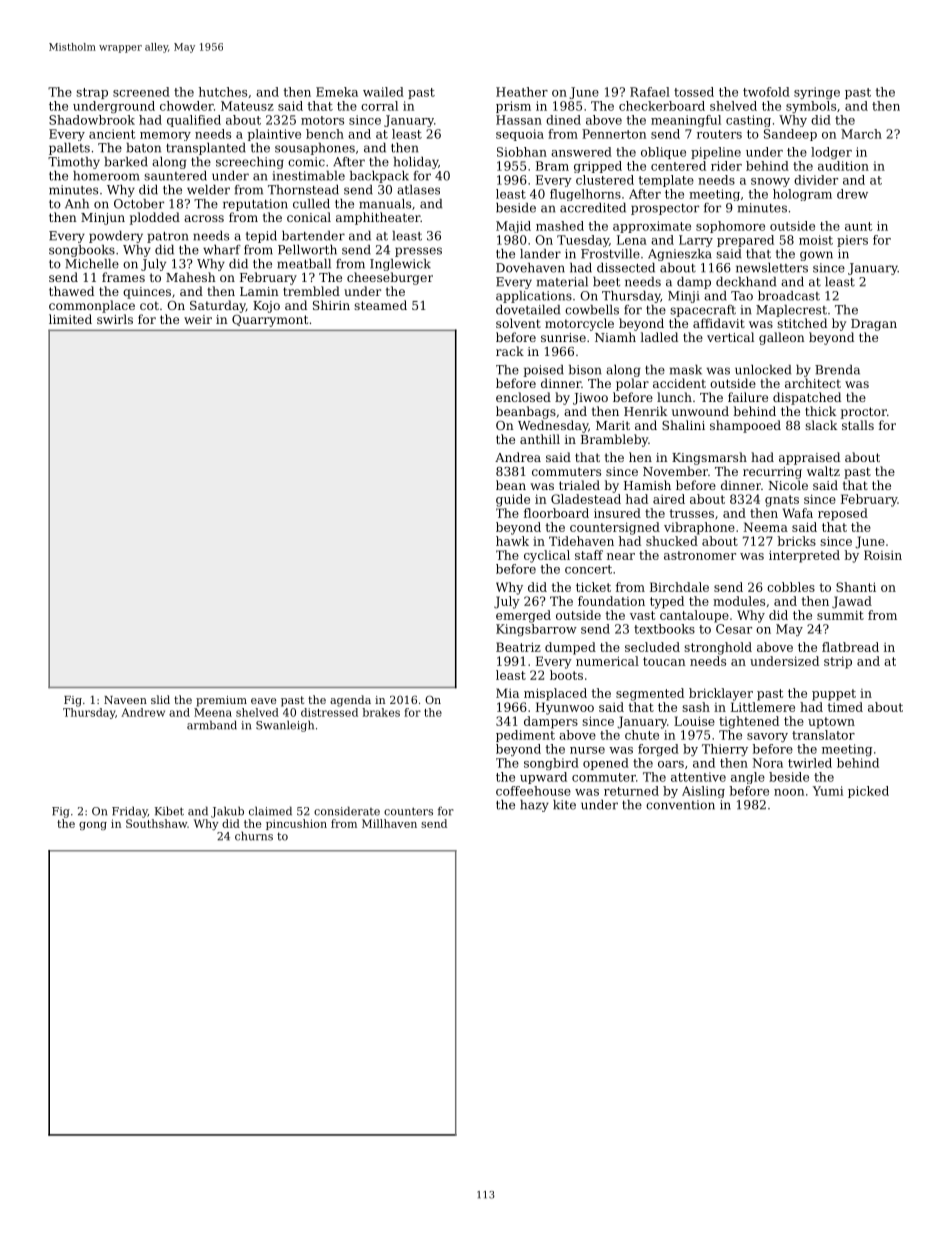 The width and height of the document is (952, 1233). What do you see at coordinates (850, 647) in the document?
I see `flatbread` at bounding box center [850, 647].
